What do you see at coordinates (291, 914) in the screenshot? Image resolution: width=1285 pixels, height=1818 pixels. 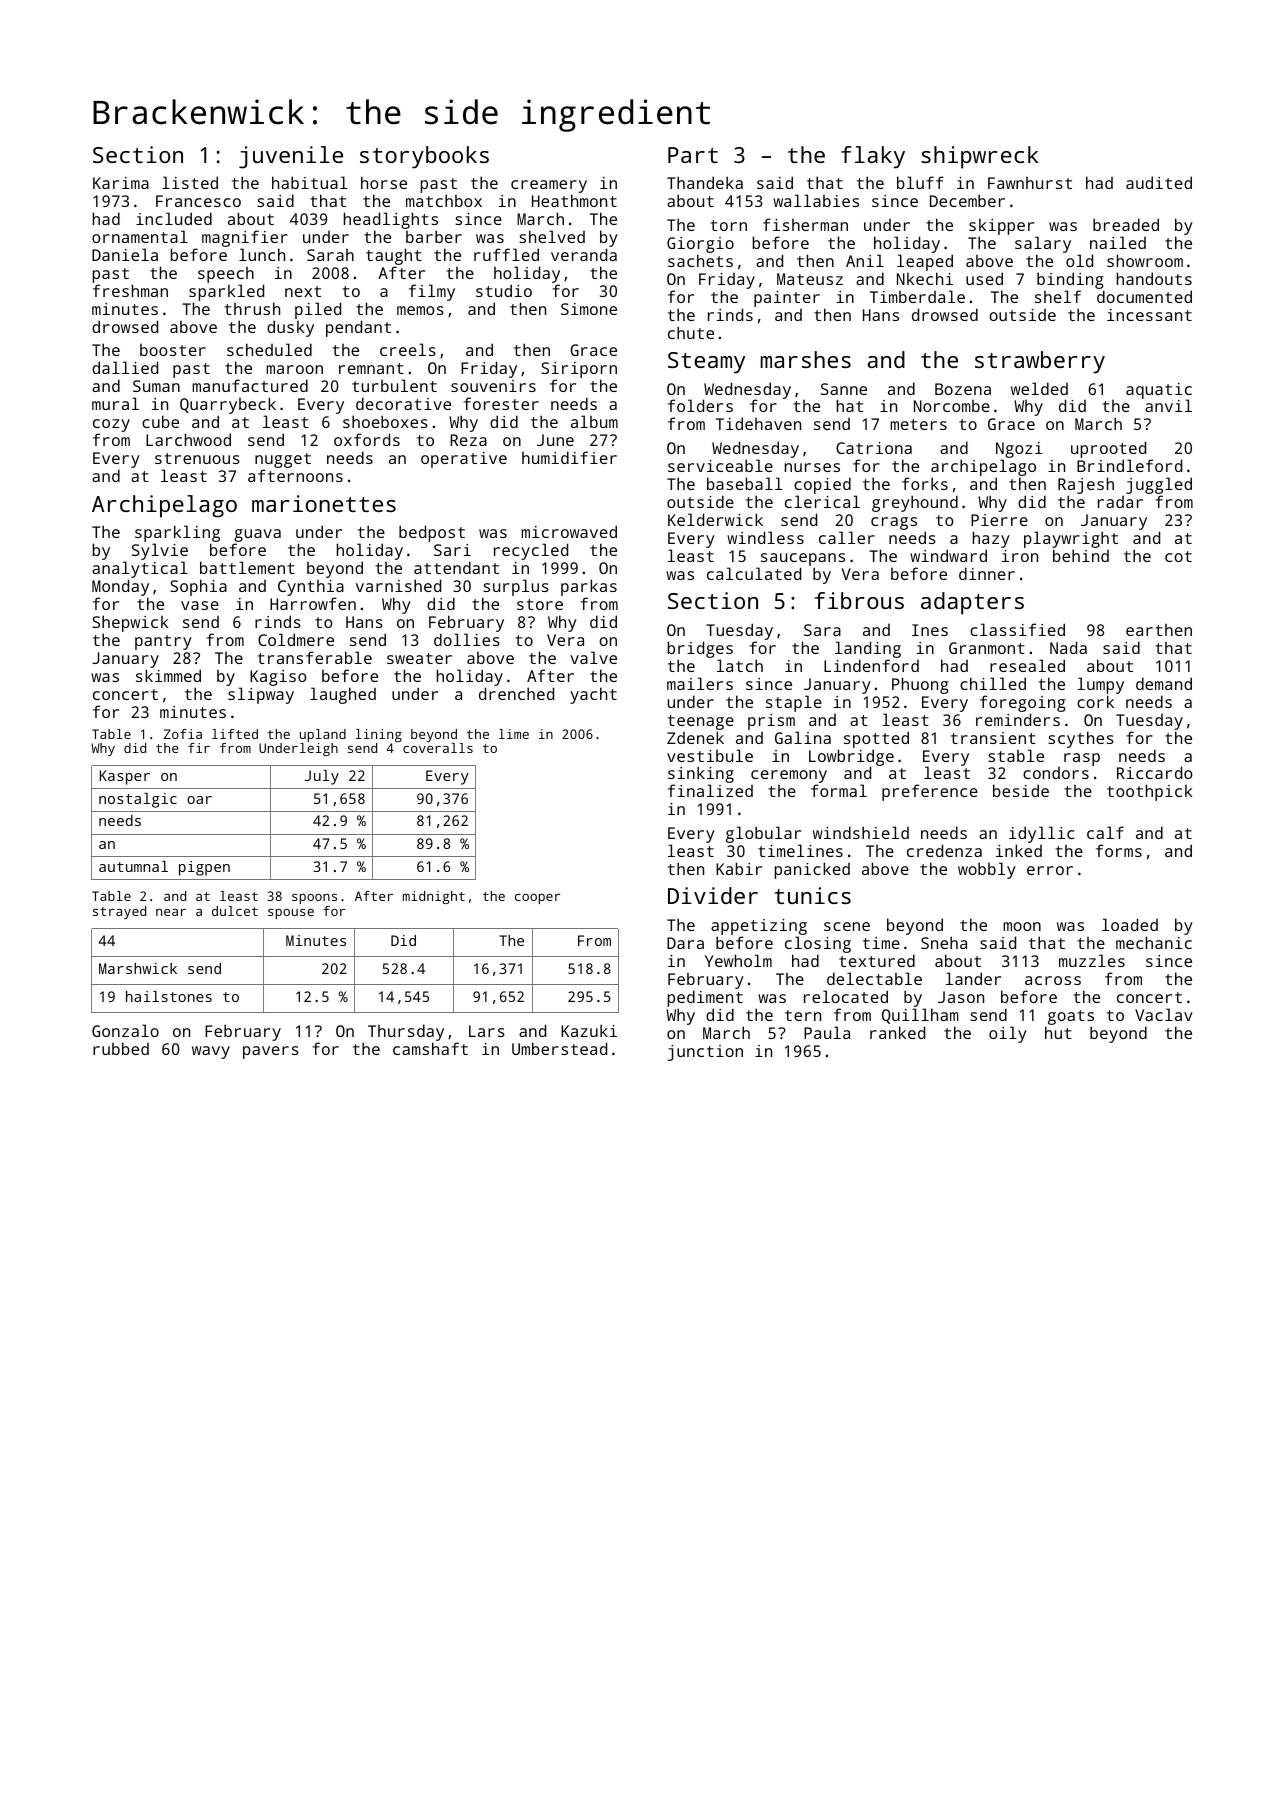 I see `spouse` at bounding box center [291, 914].
